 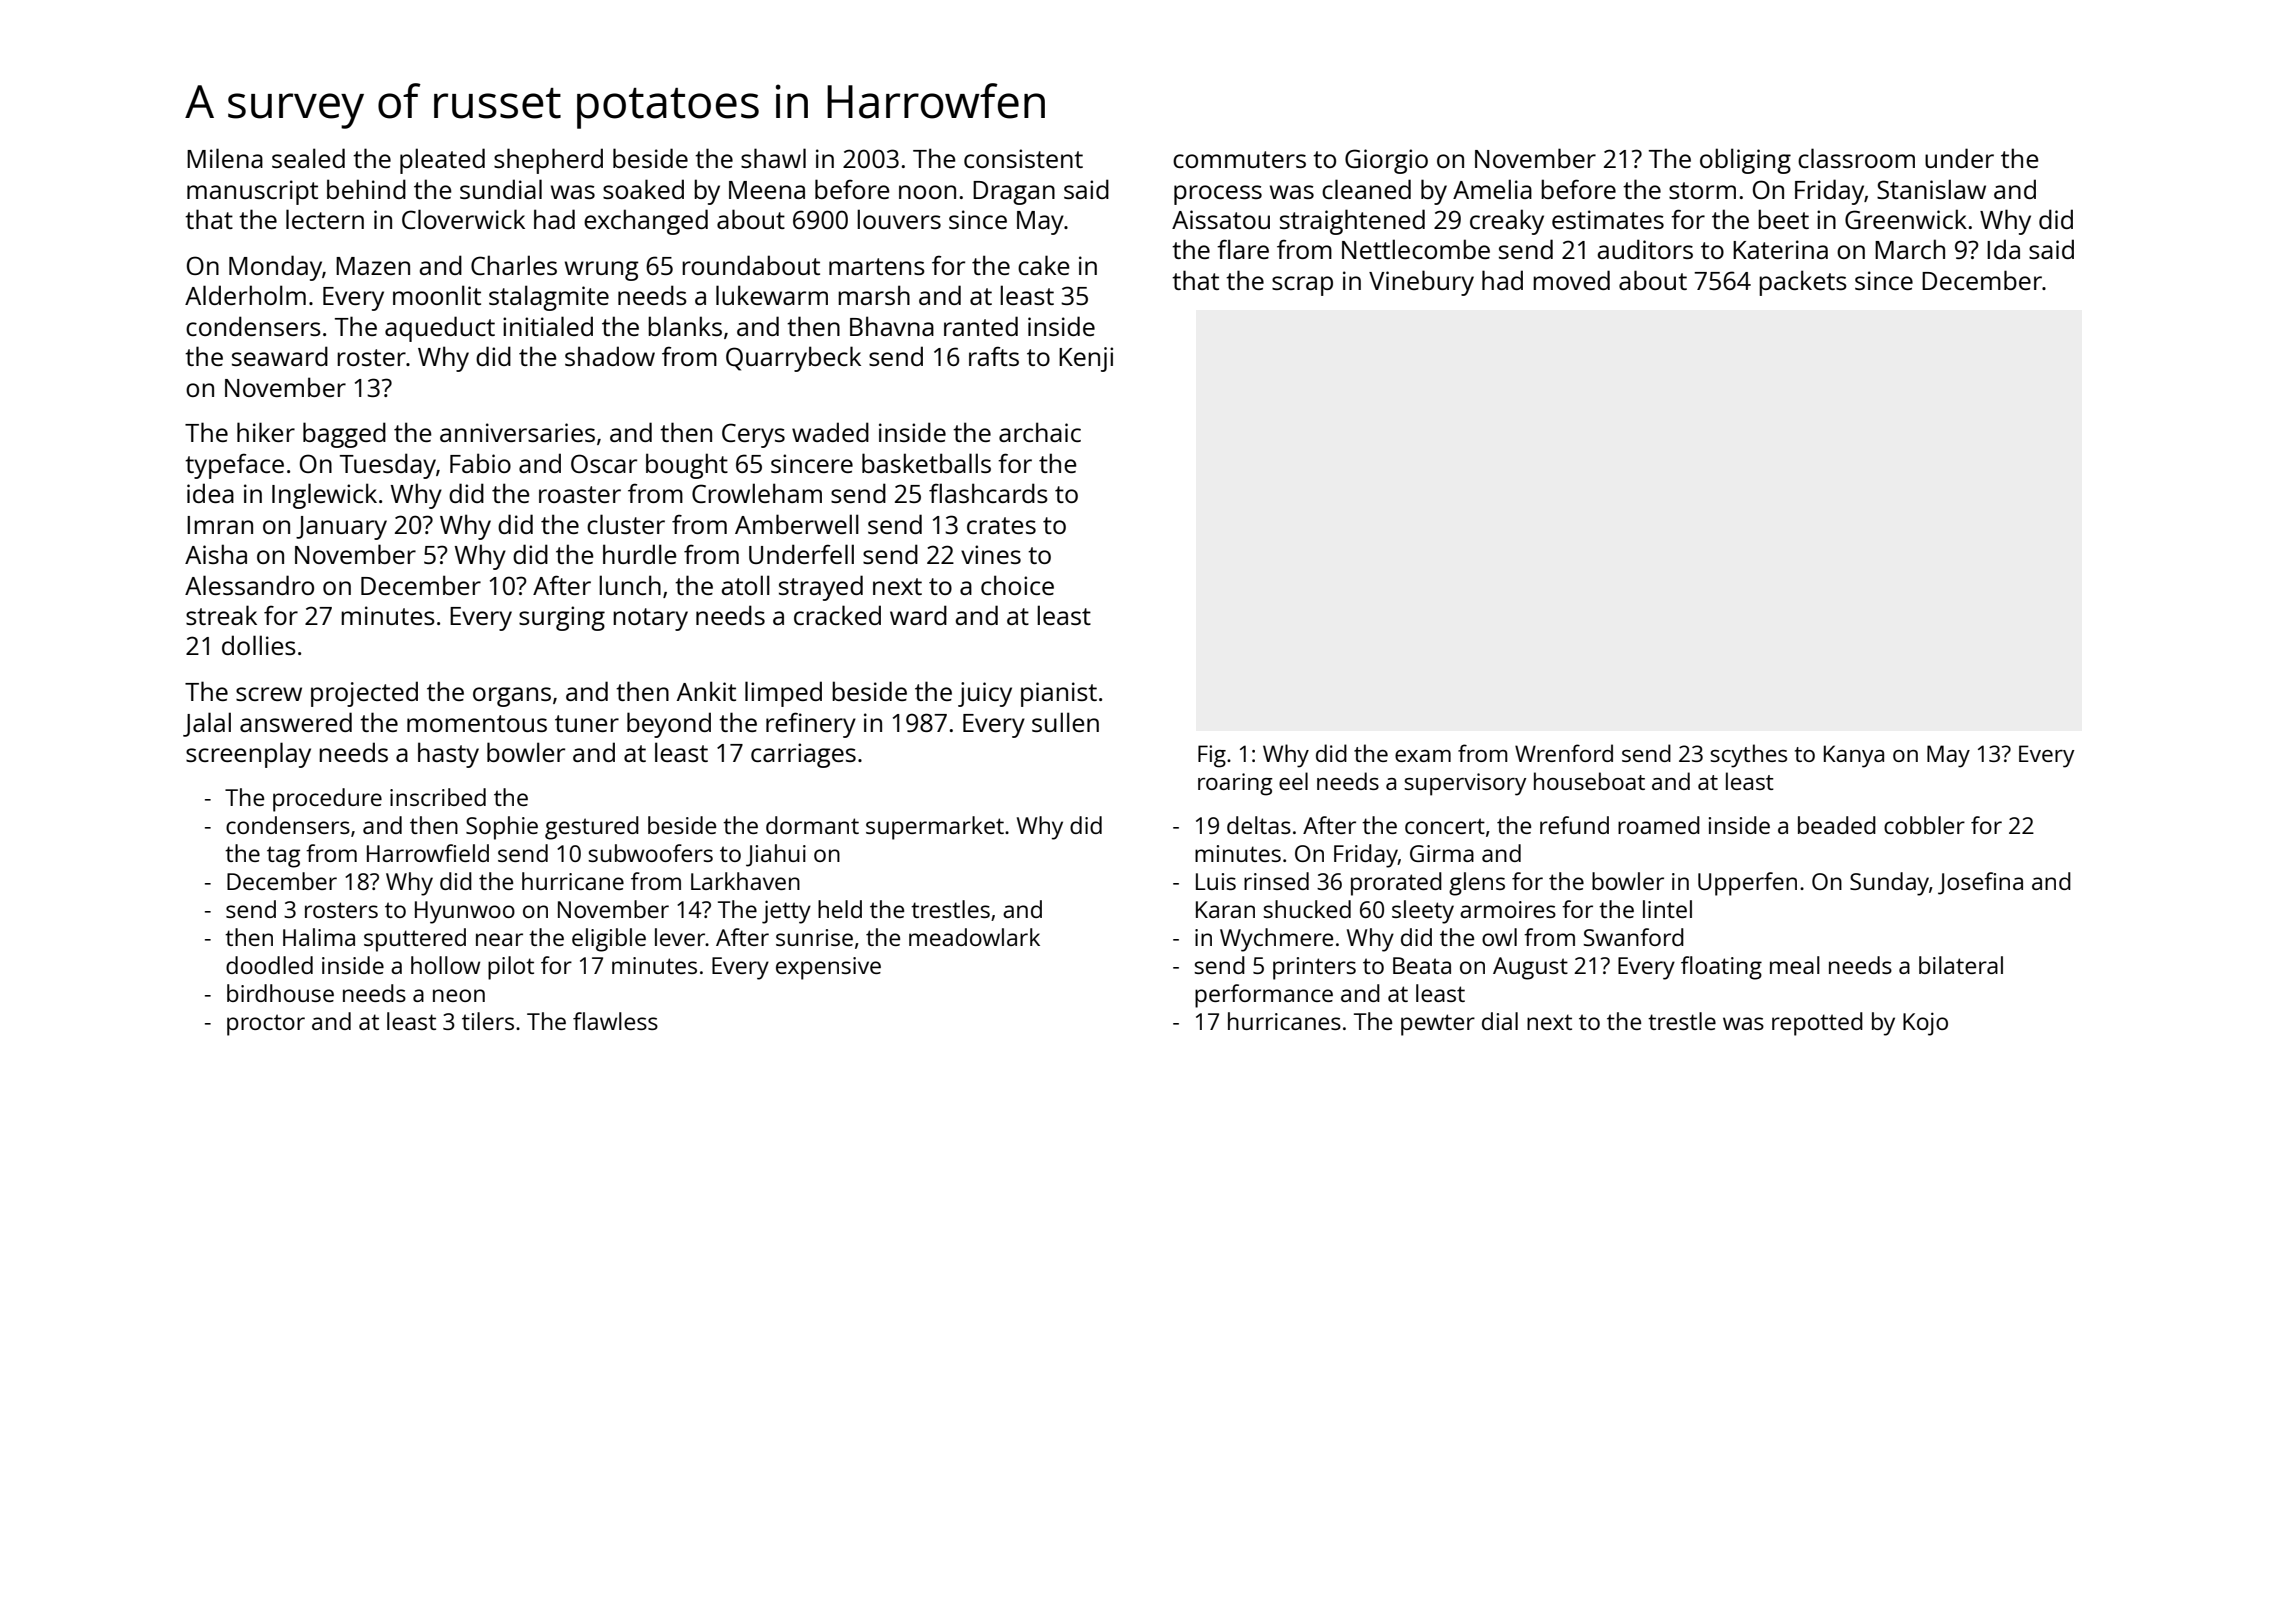 What do you see at coordinates (266, 432) in the document?
I see `hiker` at bounding box center [266, 432].
